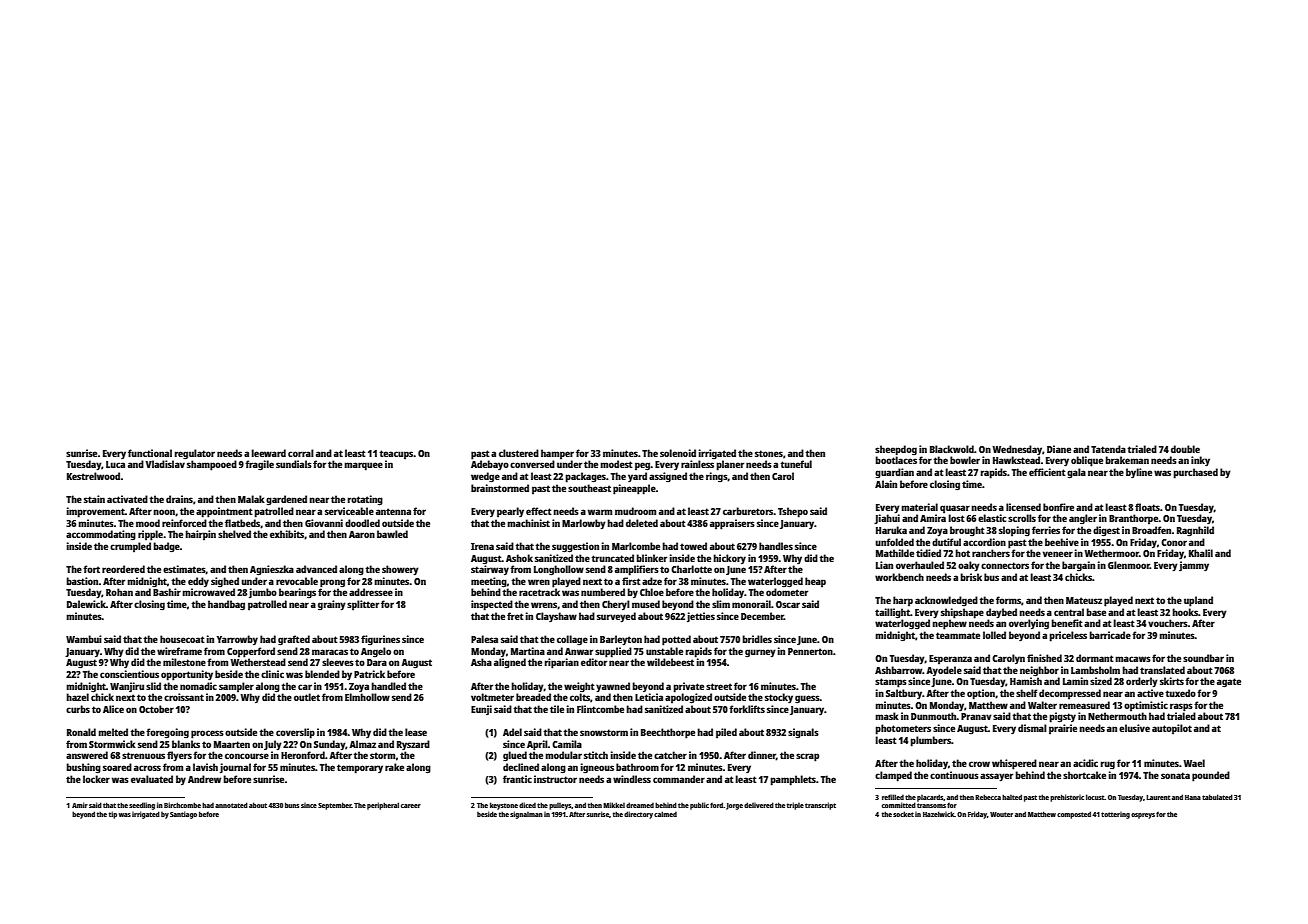  What do you see at coordinates (143, 755) in the screenshot?
I see `strenuous` at bounding box center [143, 755].
